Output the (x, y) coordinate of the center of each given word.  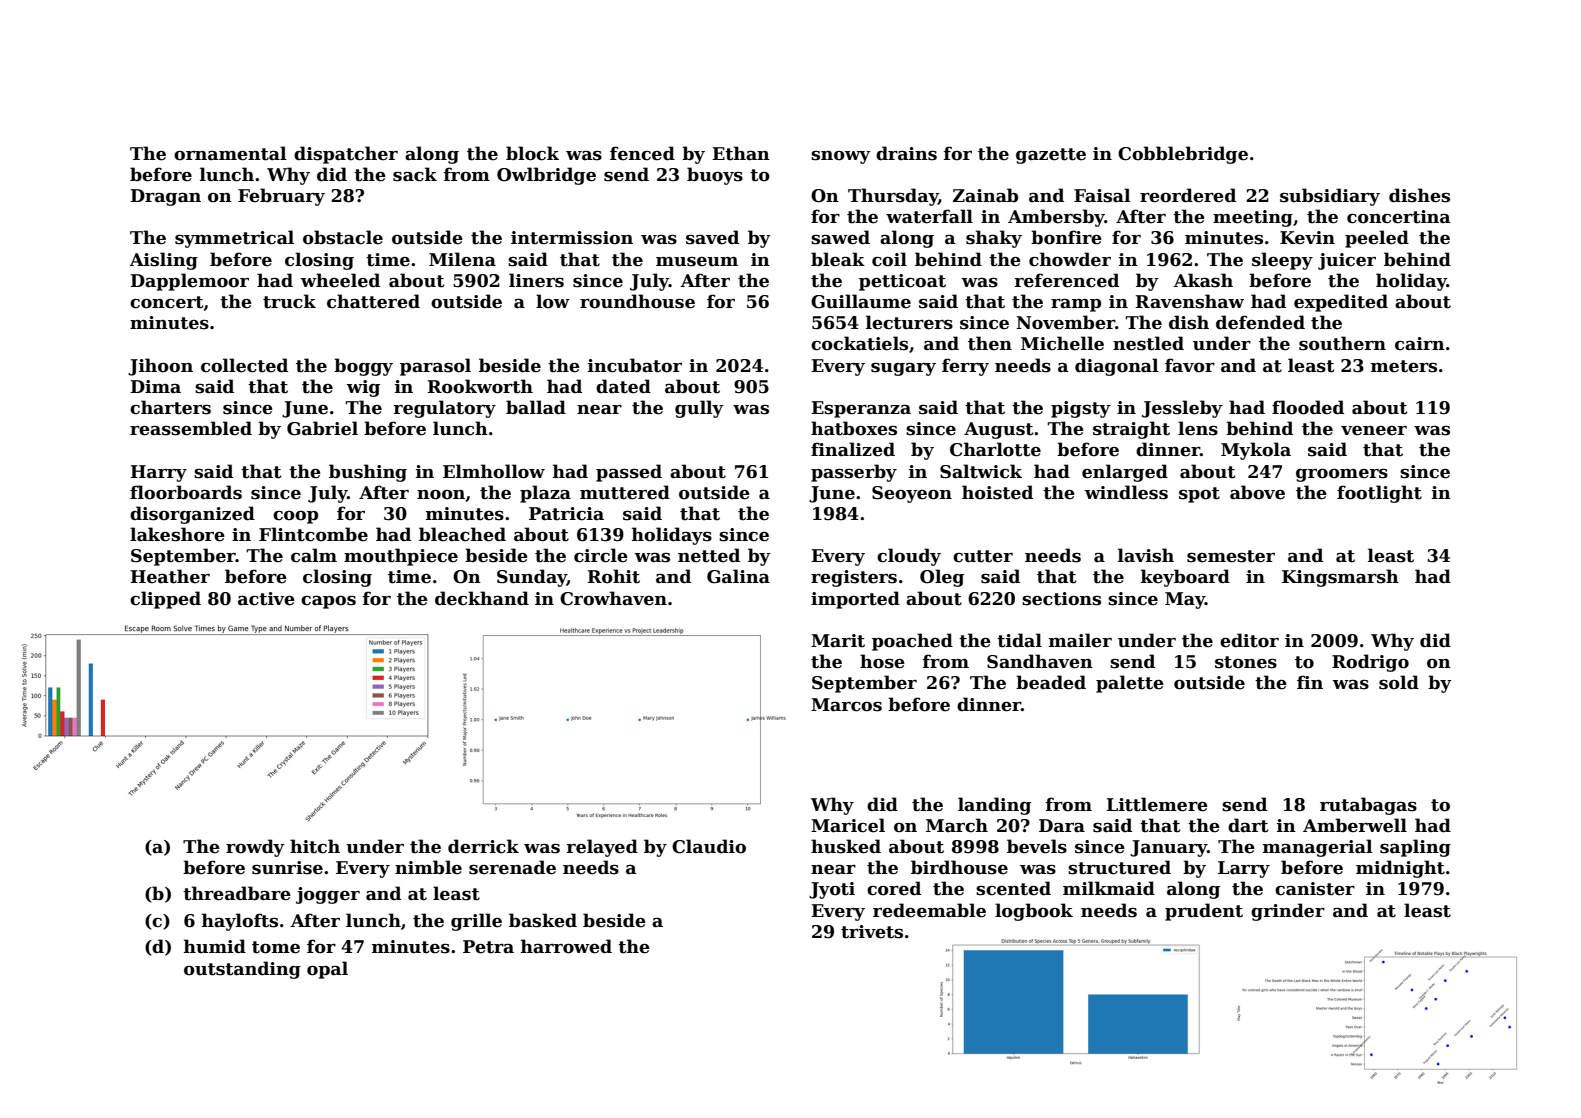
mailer (1080, 640)
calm (314, 555)
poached (912, 642)
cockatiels (859, 343)
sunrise (287, 868)
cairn (1420, 344)
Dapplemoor (189, 282)
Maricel (848, 825)
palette (1130, 684)
